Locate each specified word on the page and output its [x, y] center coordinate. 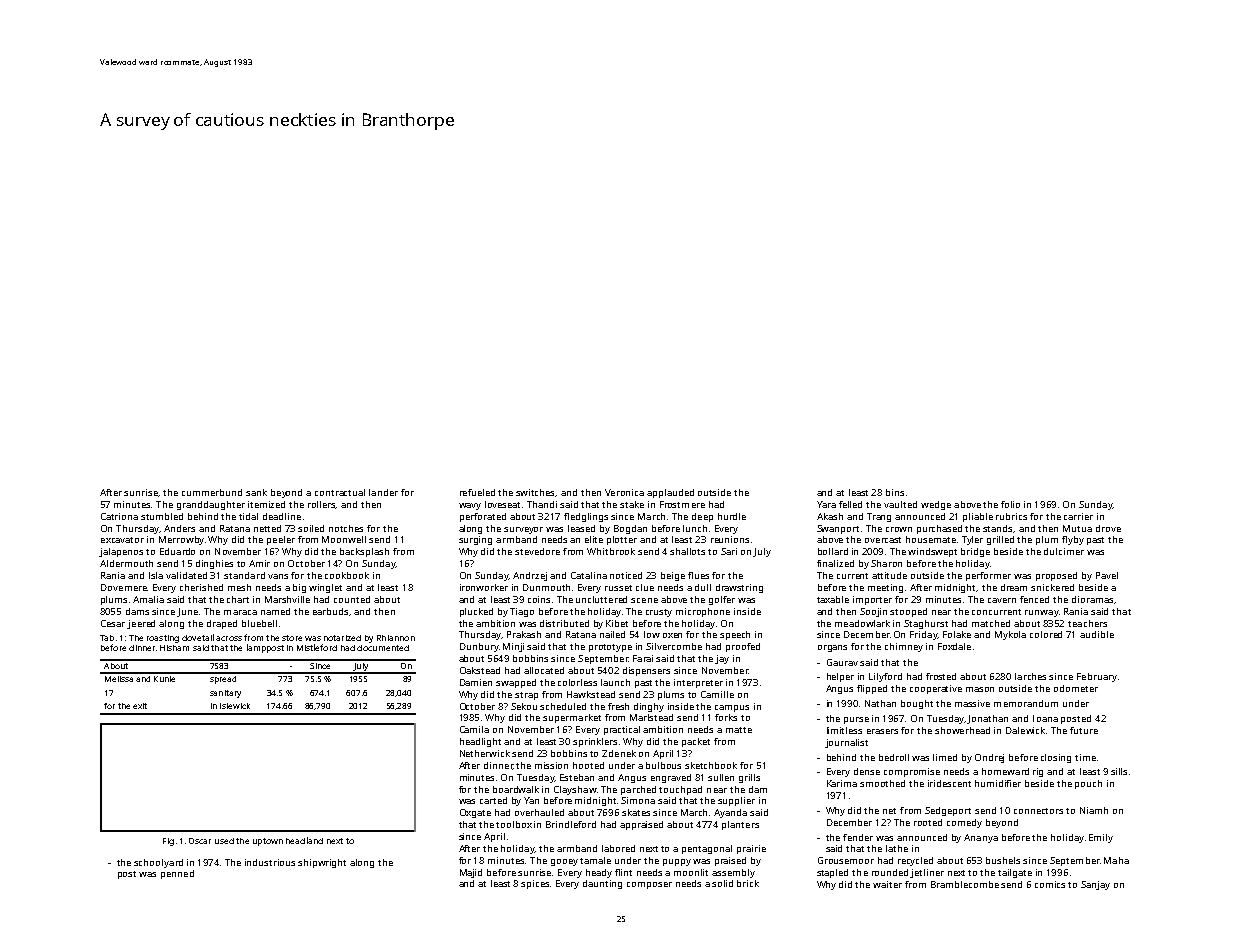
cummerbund [212, 492]
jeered [141, 624]
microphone [703, 612]
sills [1119, 771]
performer [988, 576]
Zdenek [619, 753]
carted [493, 800]
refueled [477, 492]
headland [304, 840]
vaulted [900, 504]
